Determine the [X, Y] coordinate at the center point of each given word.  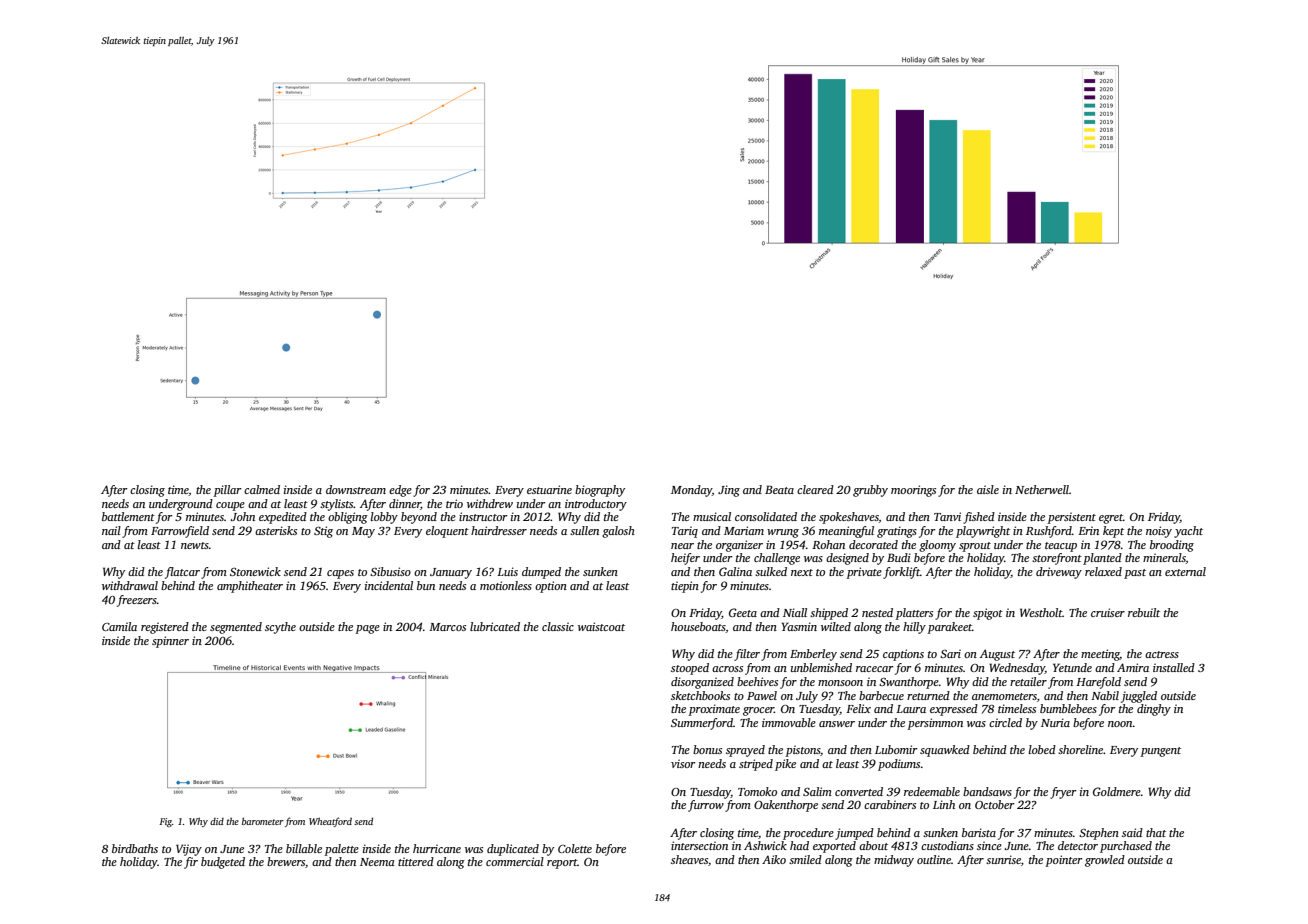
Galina [735, 571]
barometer [263, 821]
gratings [897, 532]
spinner [170, 642]
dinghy [1154, 710]
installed [1174, 667]
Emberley [813, 655]
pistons [802, 751]
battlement [128, 516]
